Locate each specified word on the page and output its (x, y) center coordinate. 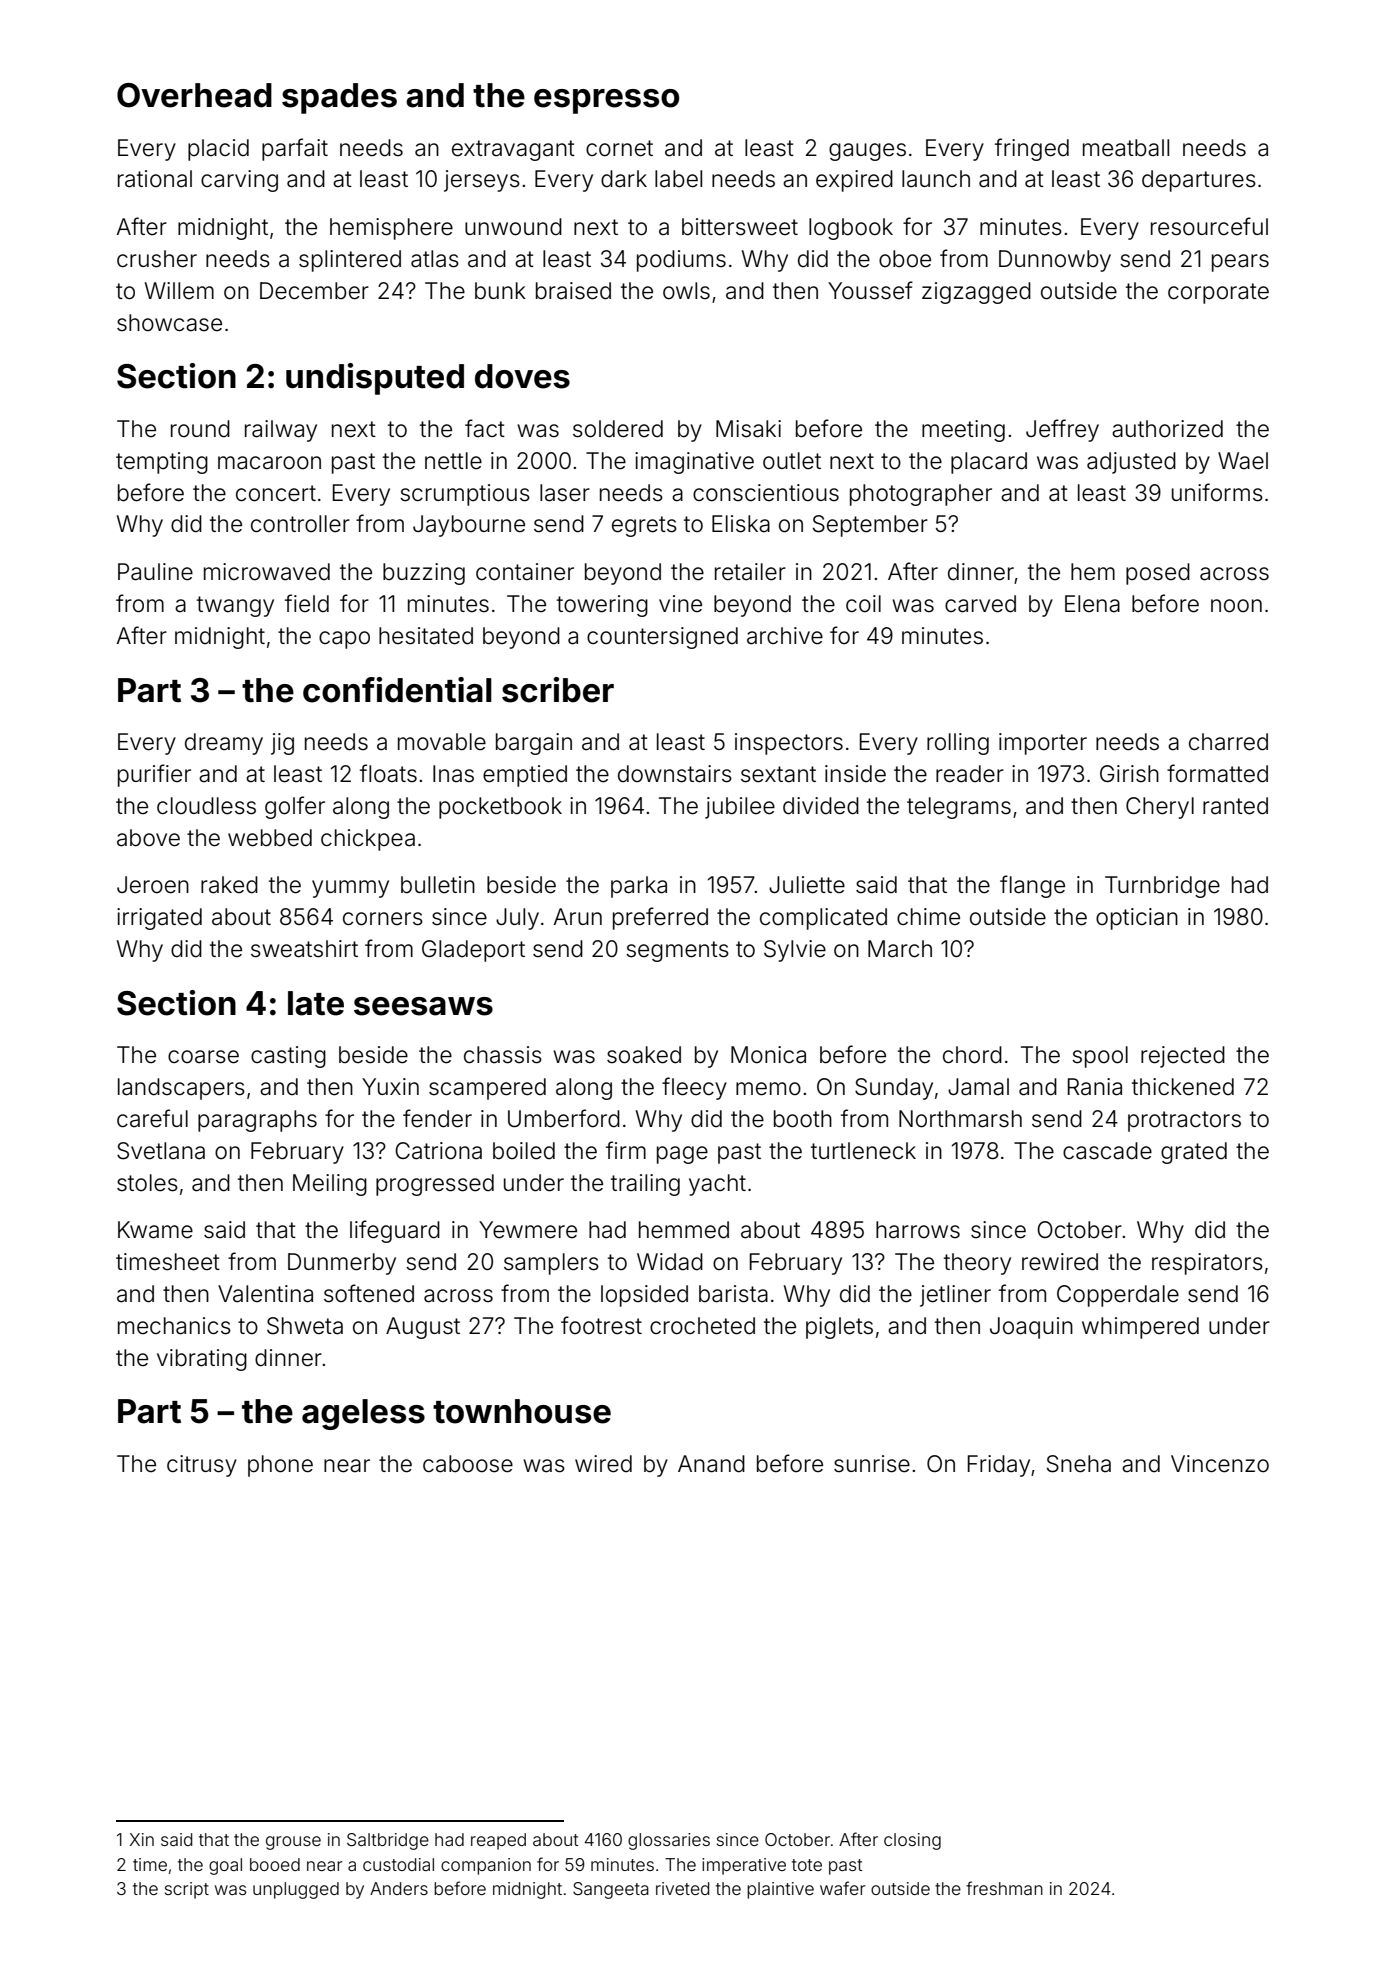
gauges (867, 152)
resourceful (1209, 226)
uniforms (1217, 492)
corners (383, 919)
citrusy (202, 1466)
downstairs (675, 774)
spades (339, 98)
